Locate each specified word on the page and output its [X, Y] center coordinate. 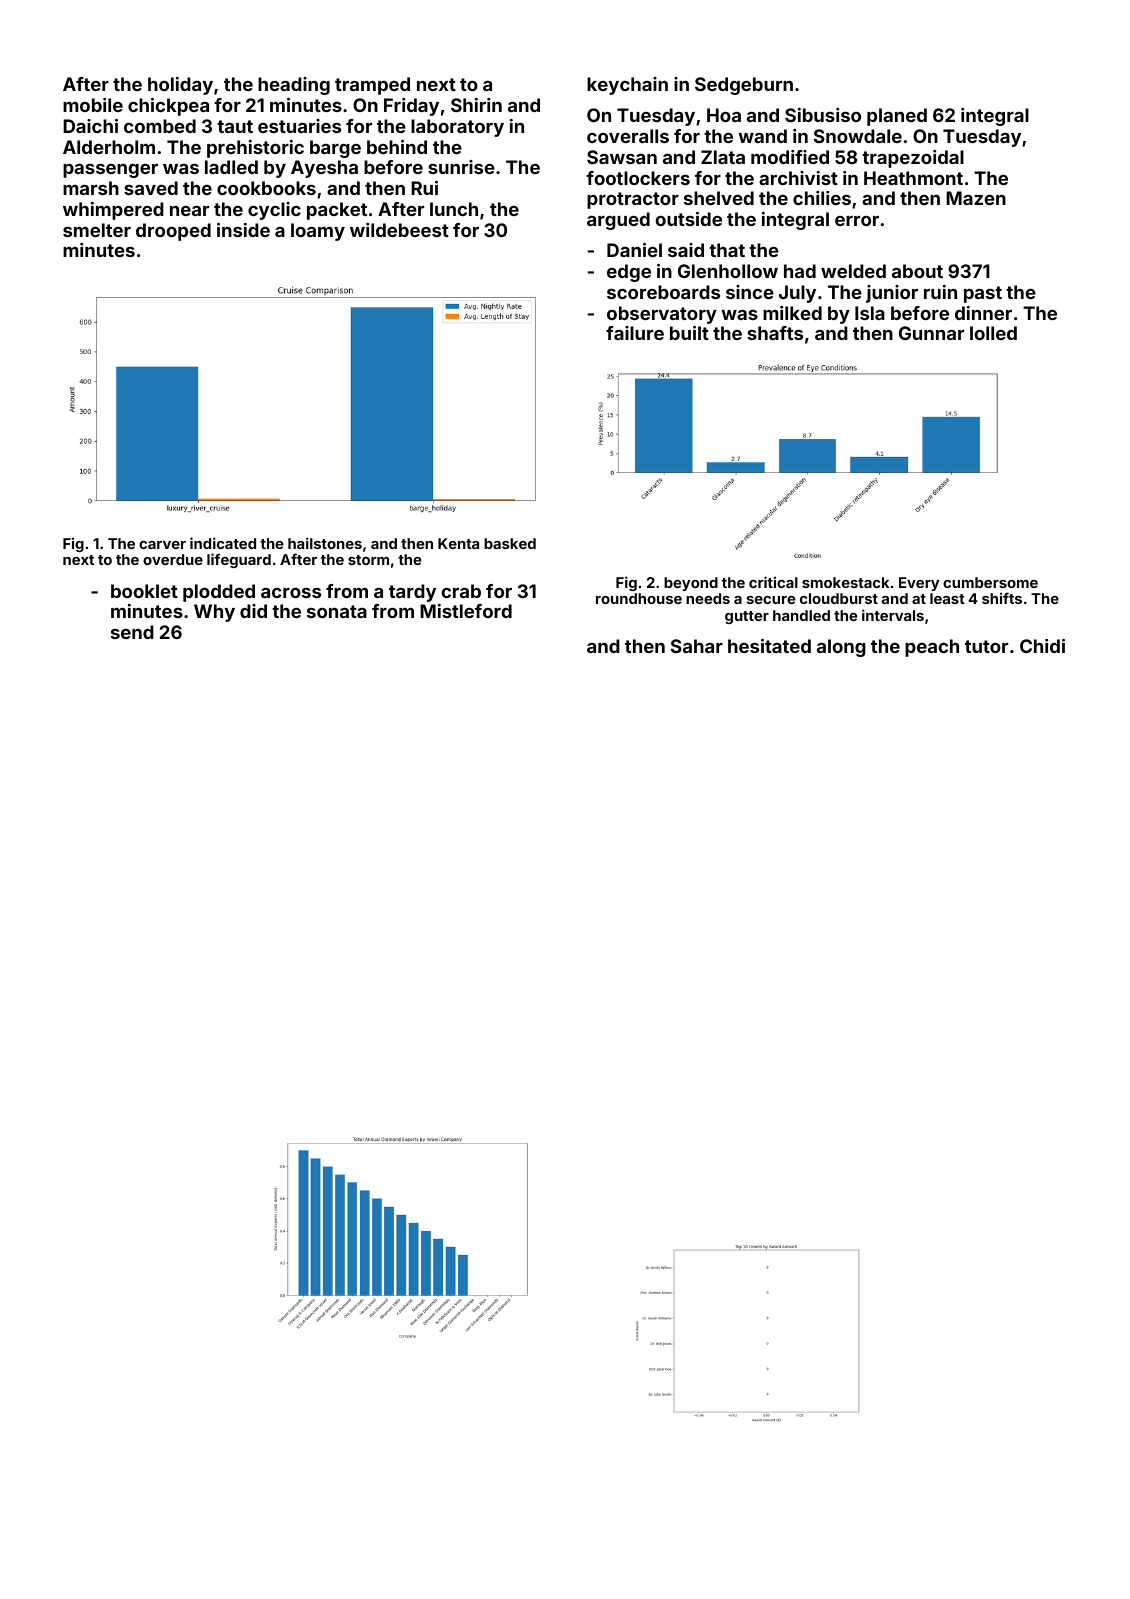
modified [790, 157]
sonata [337, 611]
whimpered [113, 211]
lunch [454, 209]
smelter [97, 230]
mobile [93, 105]
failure [635, 333]
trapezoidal [913, 159]
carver [162, 545]
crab [461, 591]
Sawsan [622, 157]
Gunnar [931, 333]
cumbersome [990, 582]
